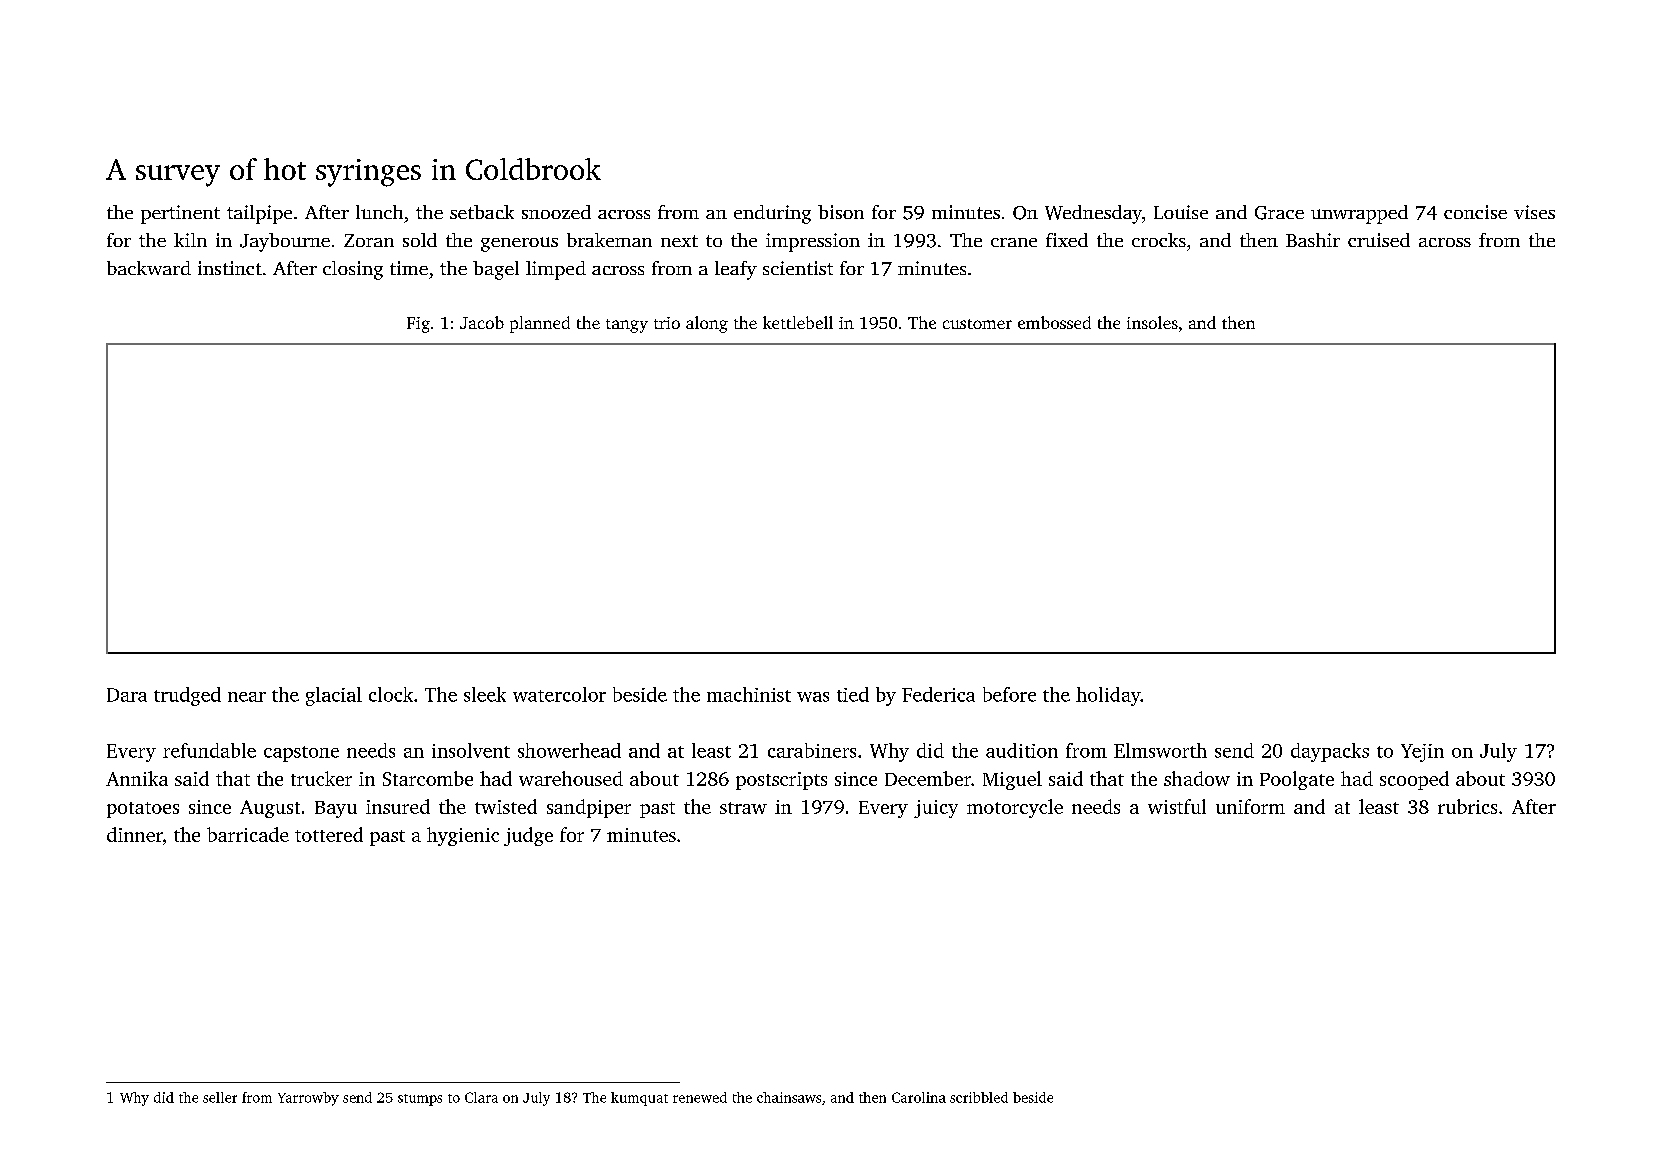 The width and height of the image is (1662, 1175). What do you see at coordinates (772, 214) in the image?
I see `enduring` at bounding box center [772, 214].
